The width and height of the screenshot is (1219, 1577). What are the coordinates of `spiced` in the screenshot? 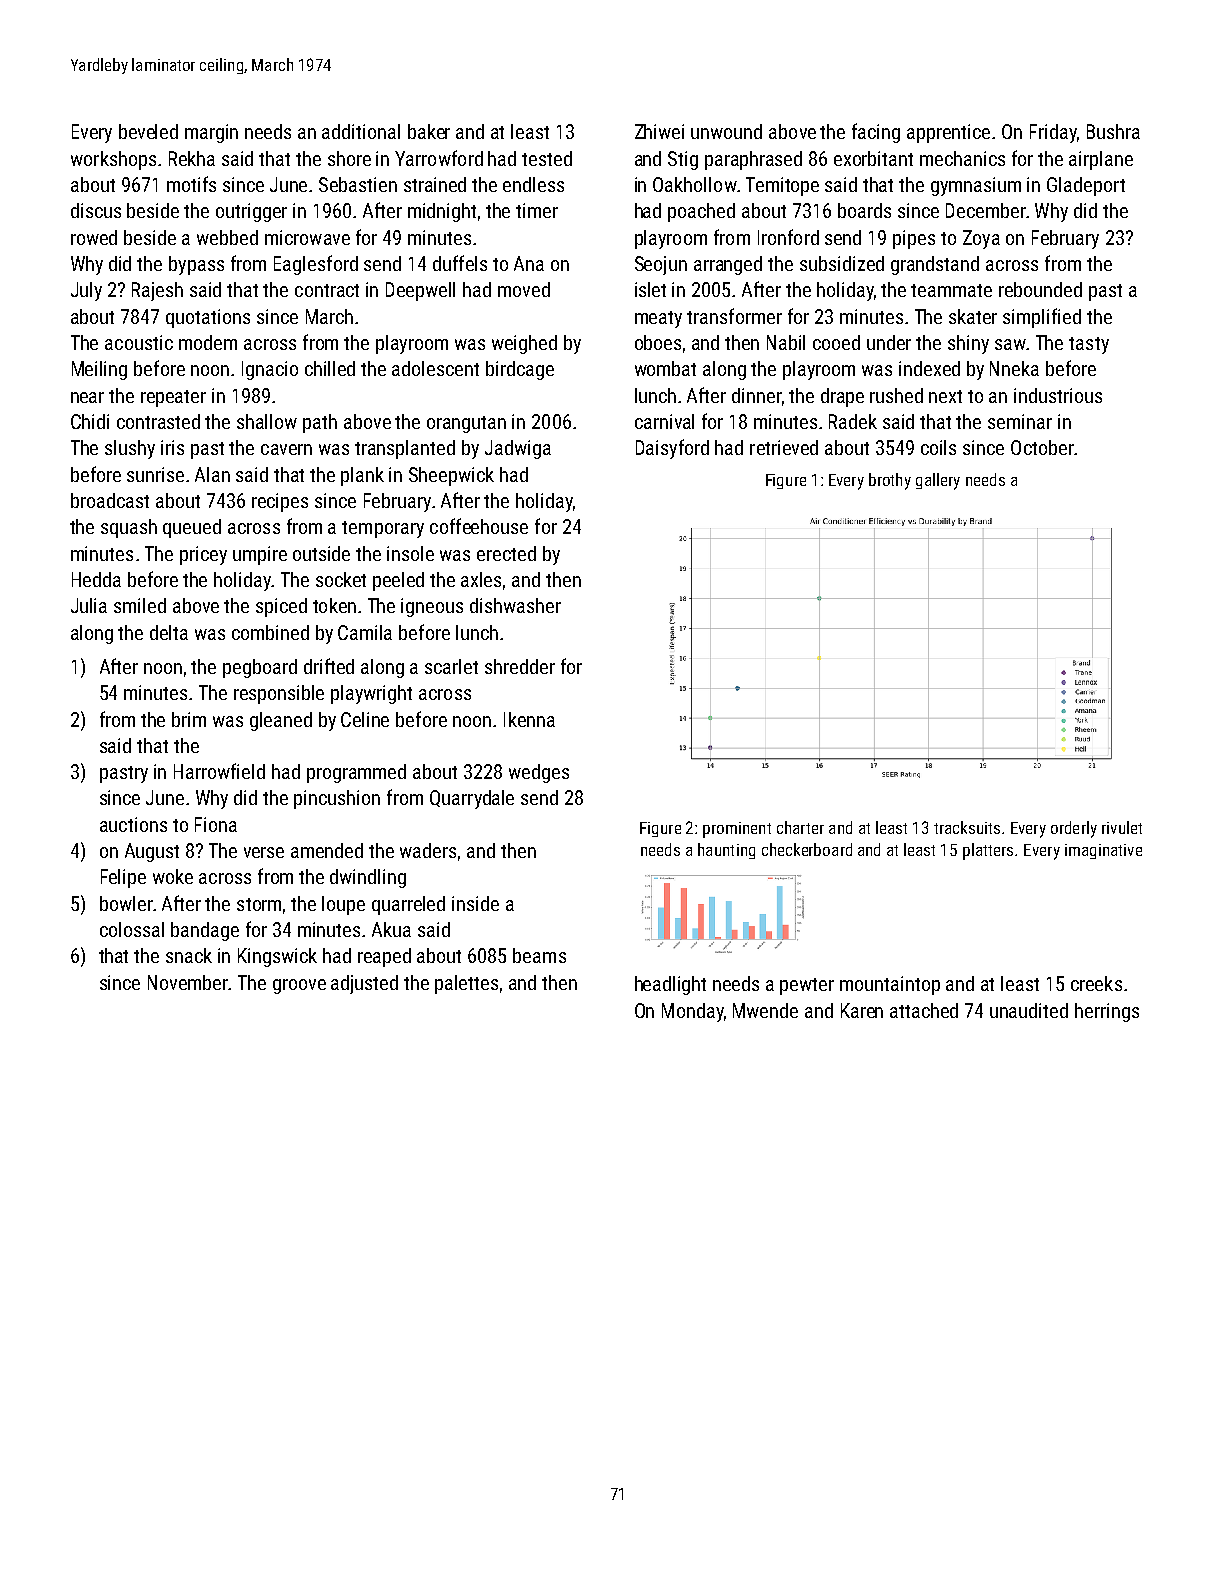 It's located at (281, 607).
